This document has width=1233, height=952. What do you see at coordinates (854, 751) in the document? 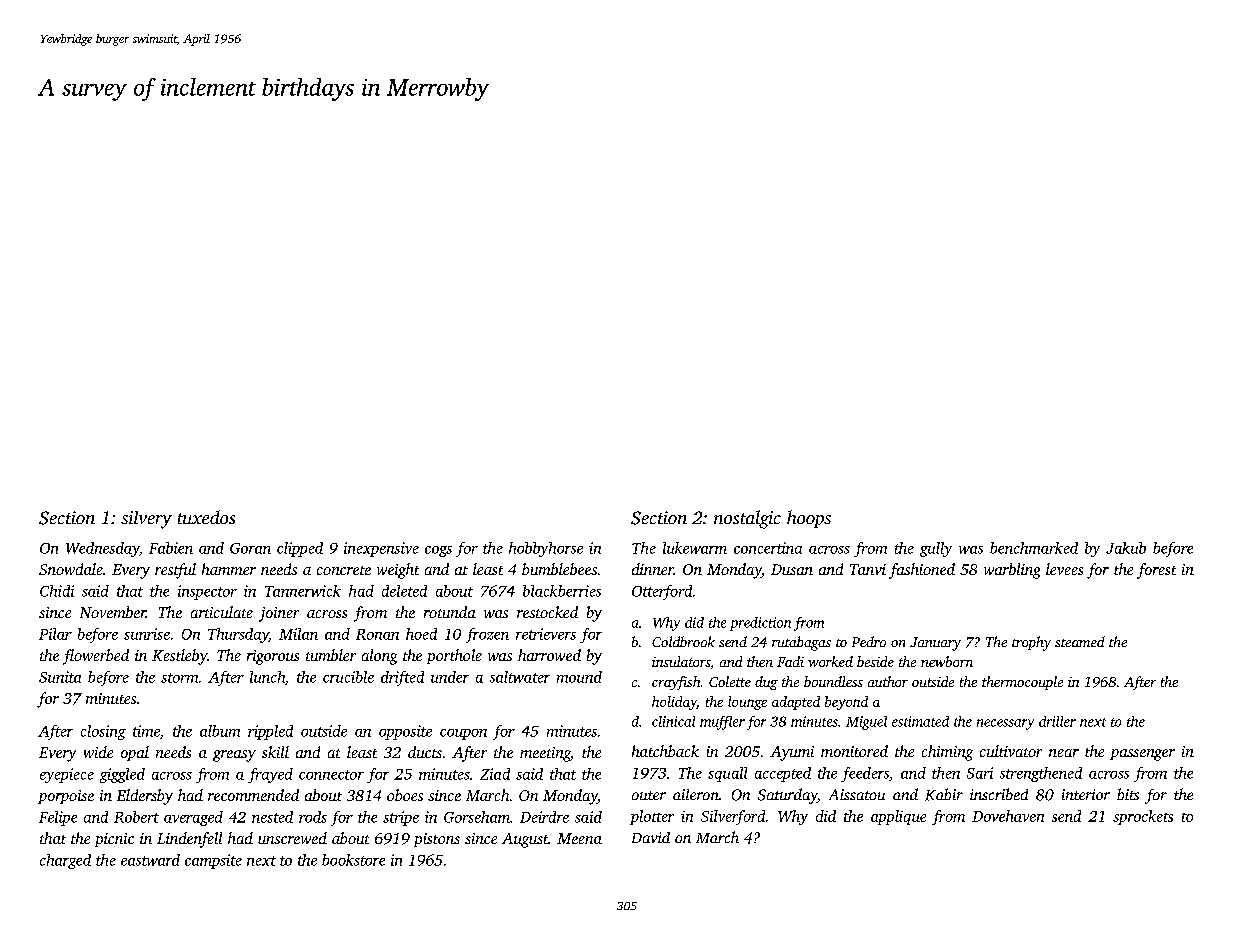
I see `monitored` at bounding box center [854, 751].
